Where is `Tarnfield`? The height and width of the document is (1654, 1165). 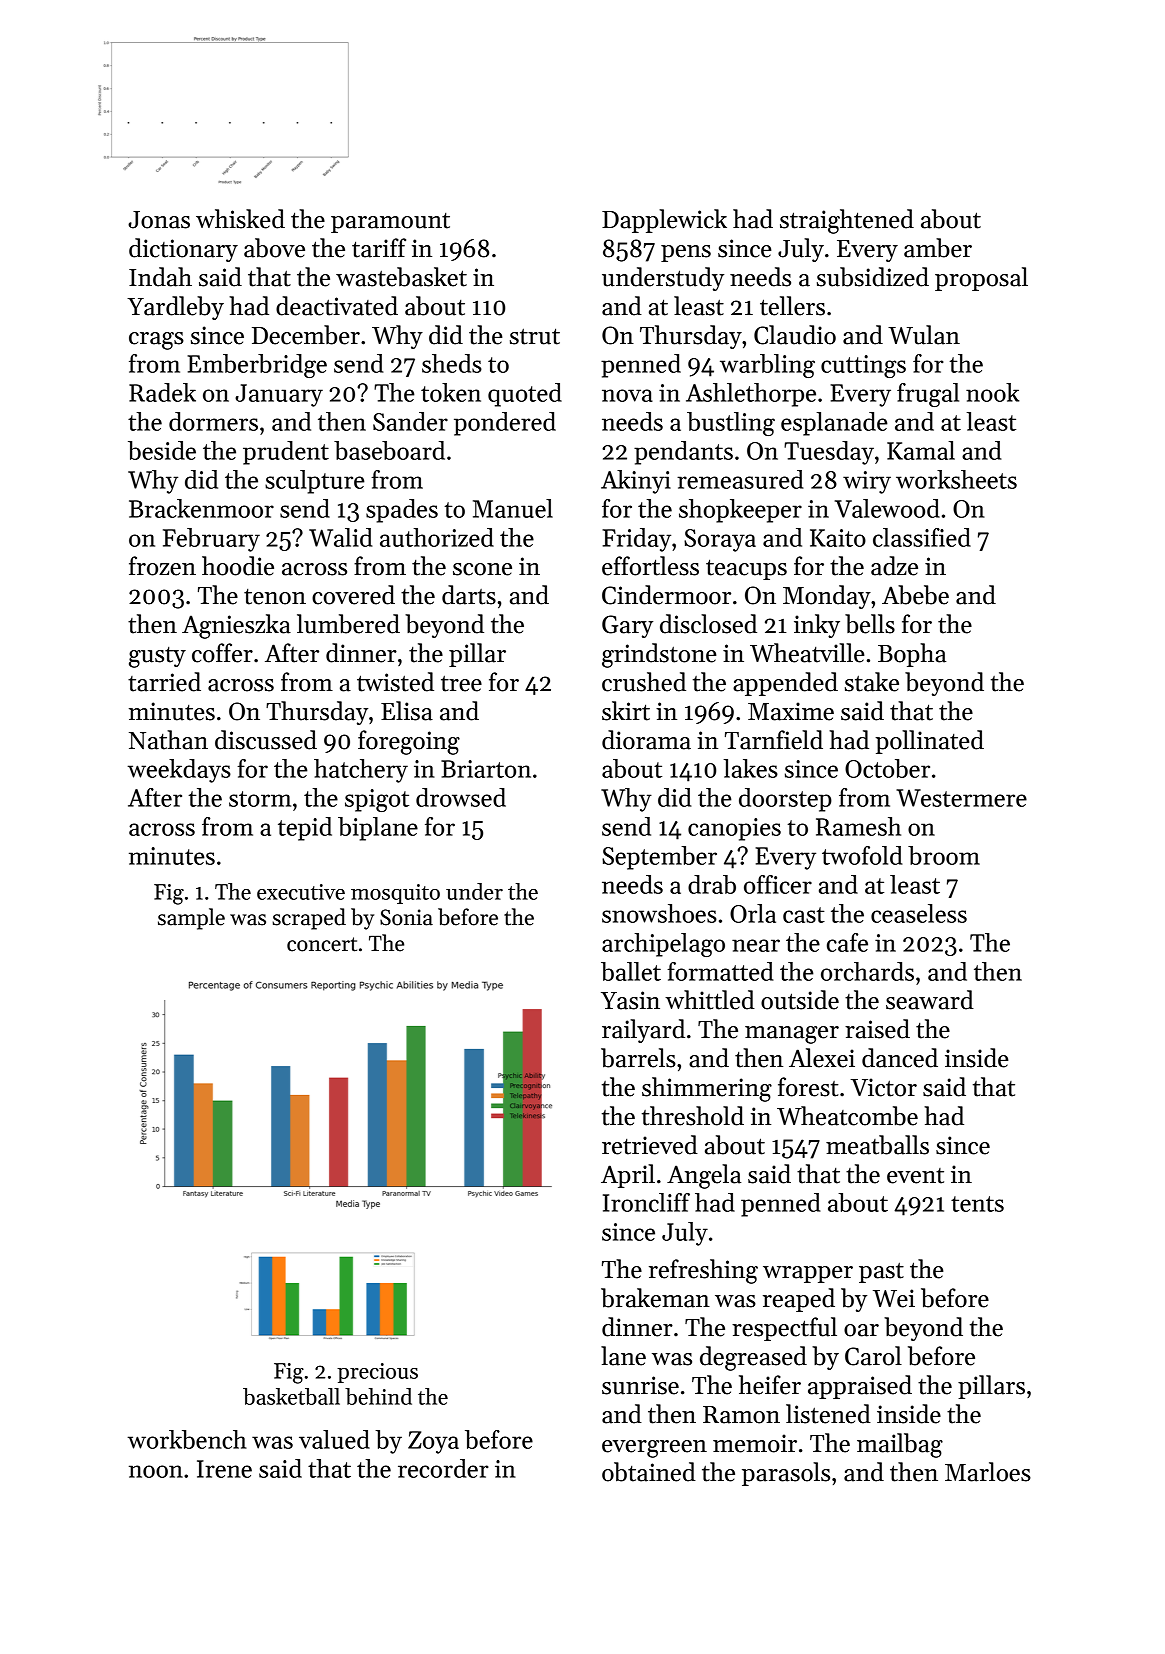 Tarnfield is located at coordinates (774, 740).
